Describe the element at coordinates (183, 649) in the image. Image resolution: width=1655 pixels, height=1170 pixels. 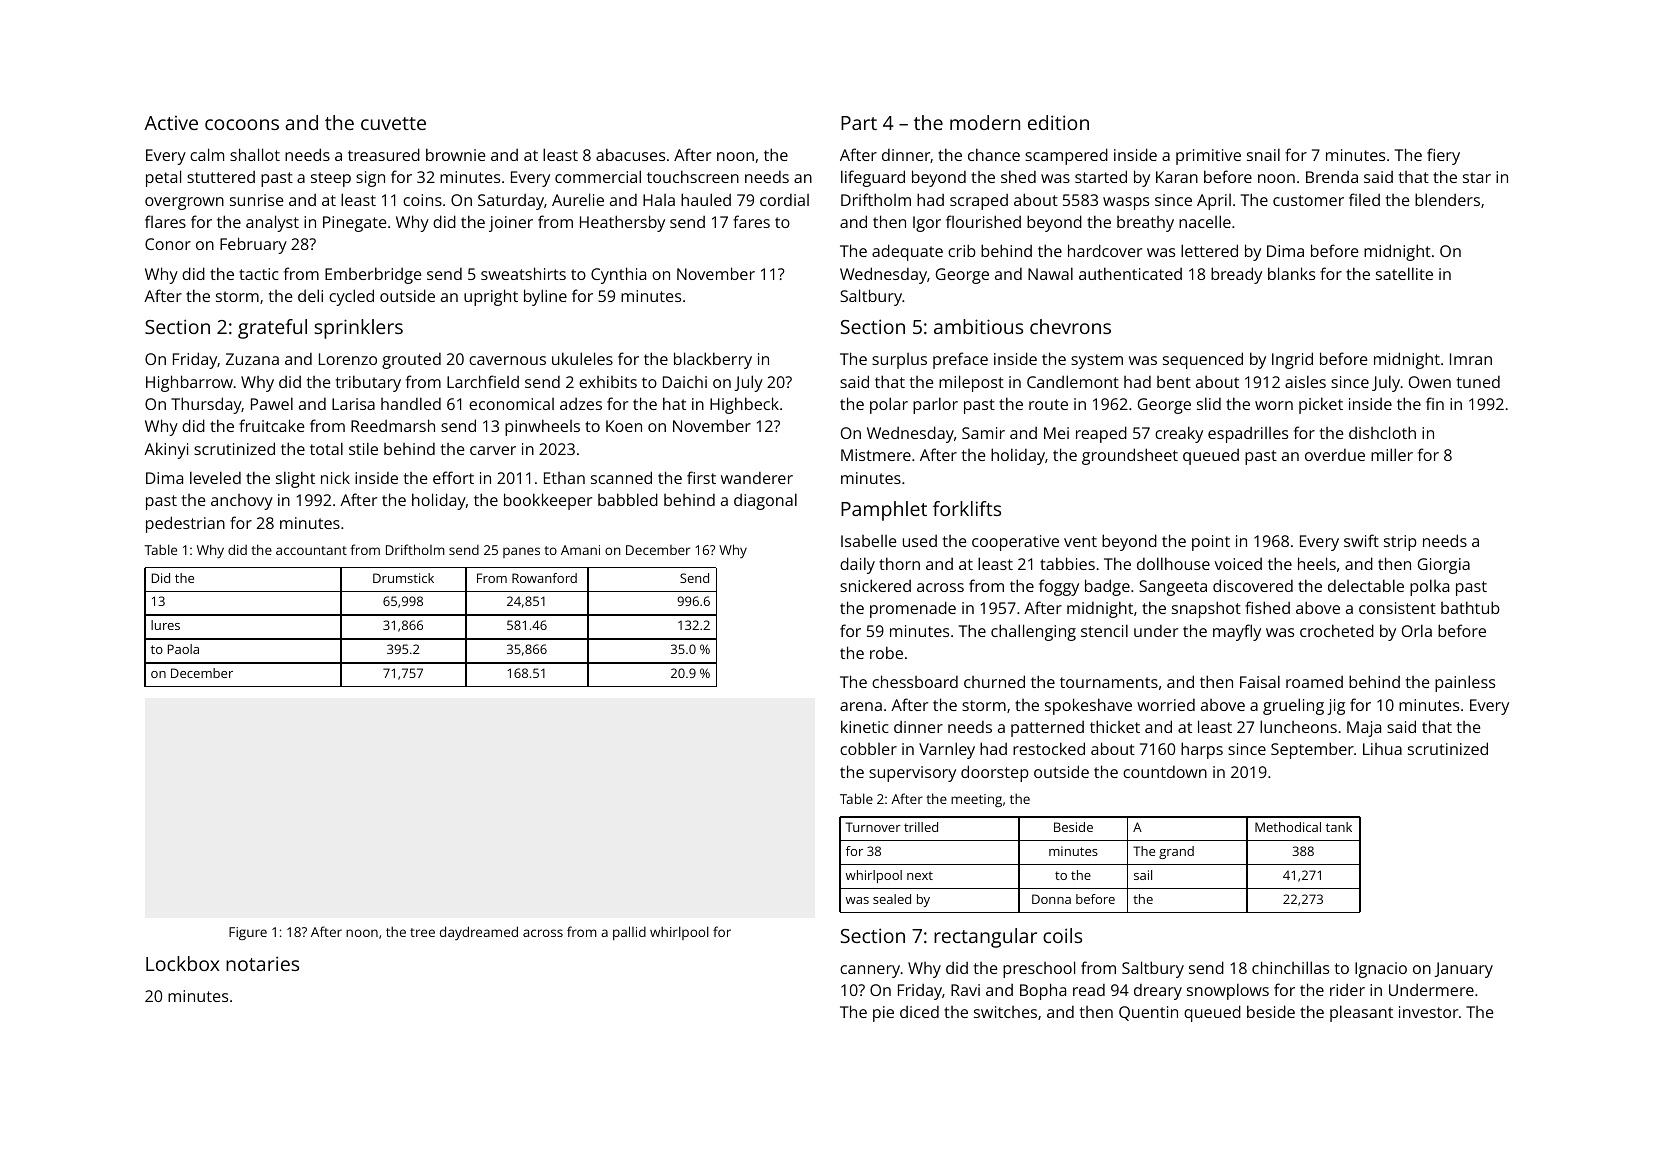
I see `Paola` at that location.
